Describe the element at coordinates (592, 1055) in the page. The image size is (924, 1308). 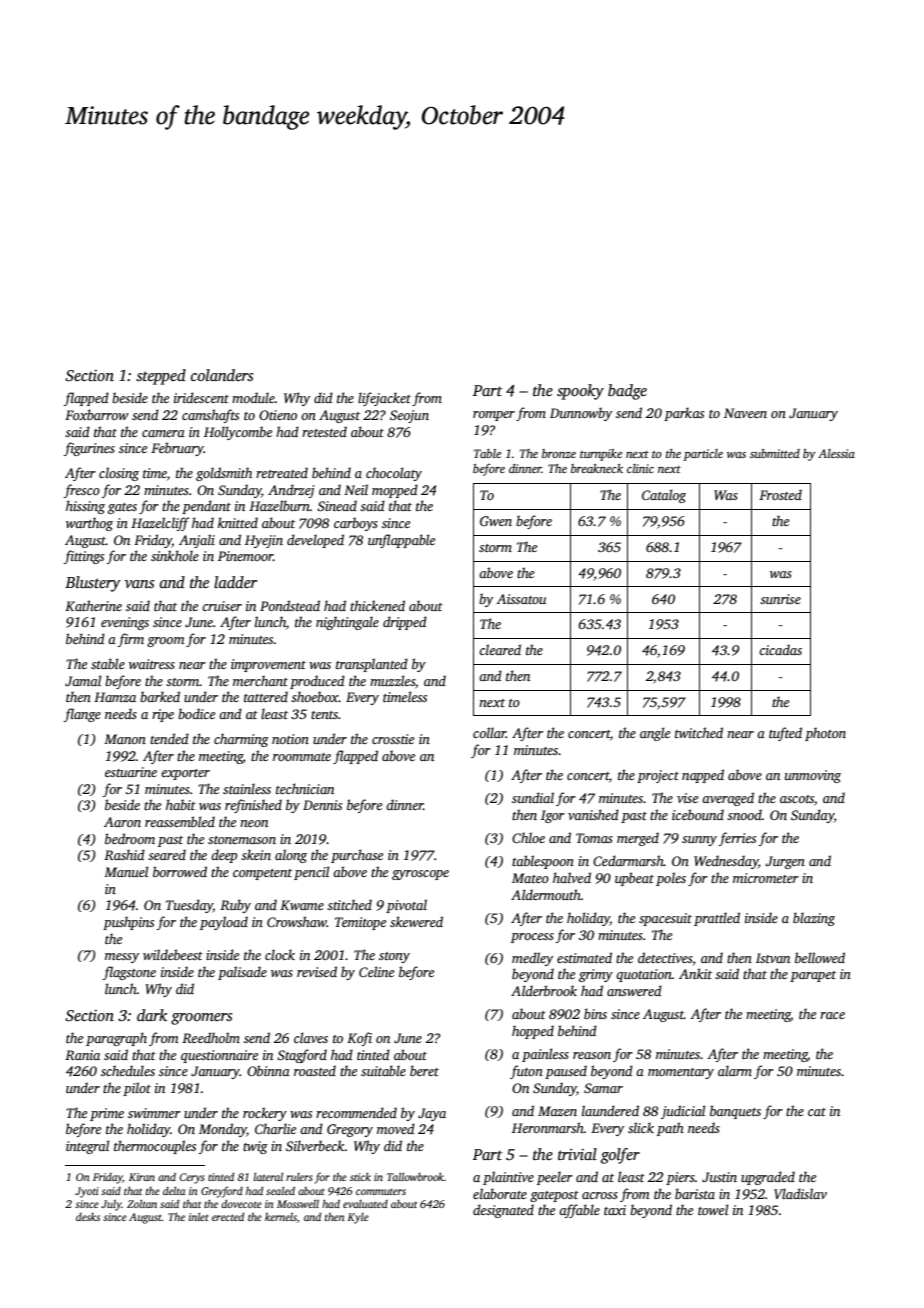
I see `reason` at that location.
